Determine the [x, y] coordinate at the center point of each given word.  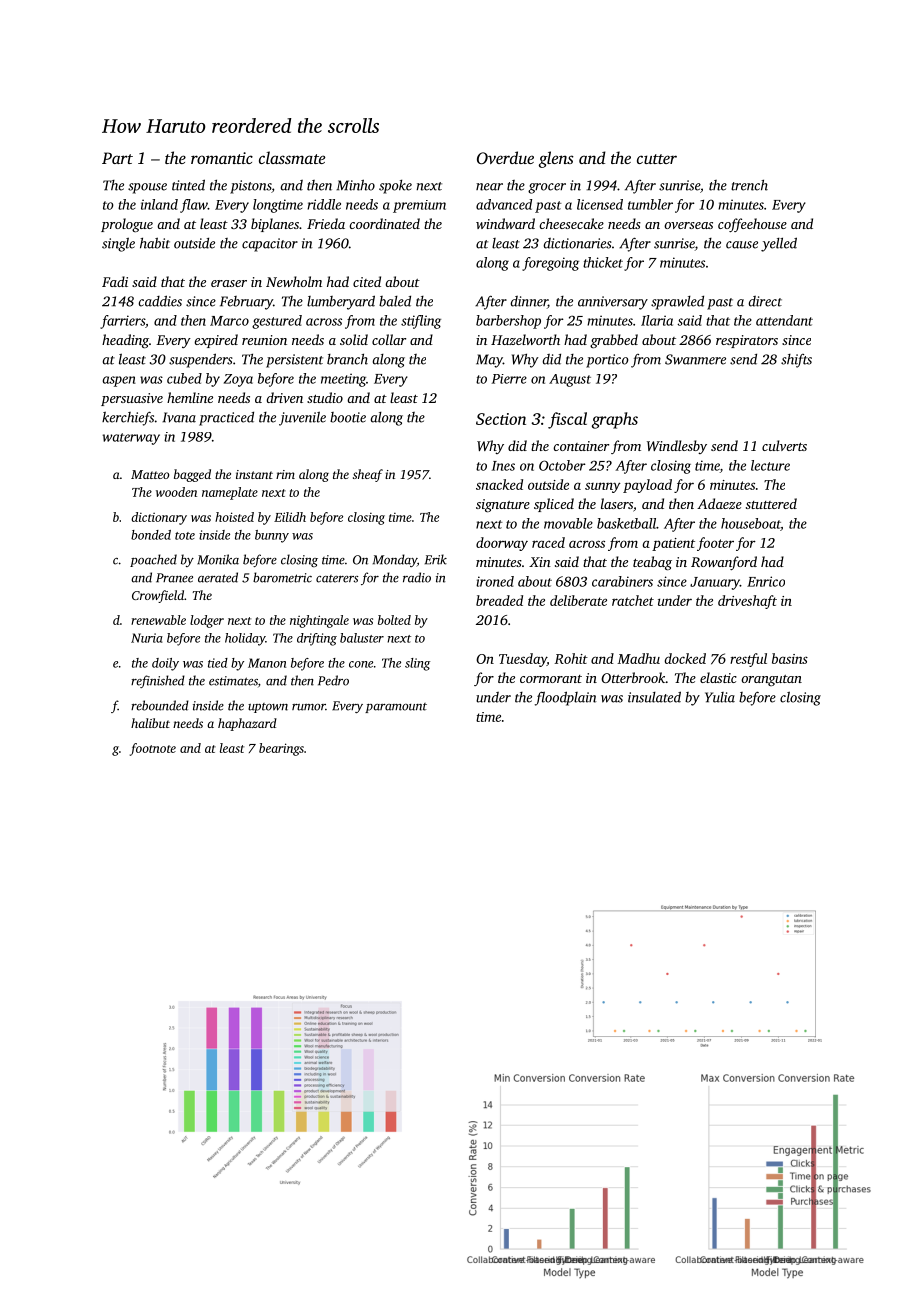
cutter [657, 159]
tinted [188, 185]
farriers [122, 322]
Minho [355, 185]
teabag [652, 563]
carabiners [622, 581]
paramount [396, 708]
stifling [421, 322]
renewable [158, 620]
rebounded [160, 705]
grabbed [614, 341]
